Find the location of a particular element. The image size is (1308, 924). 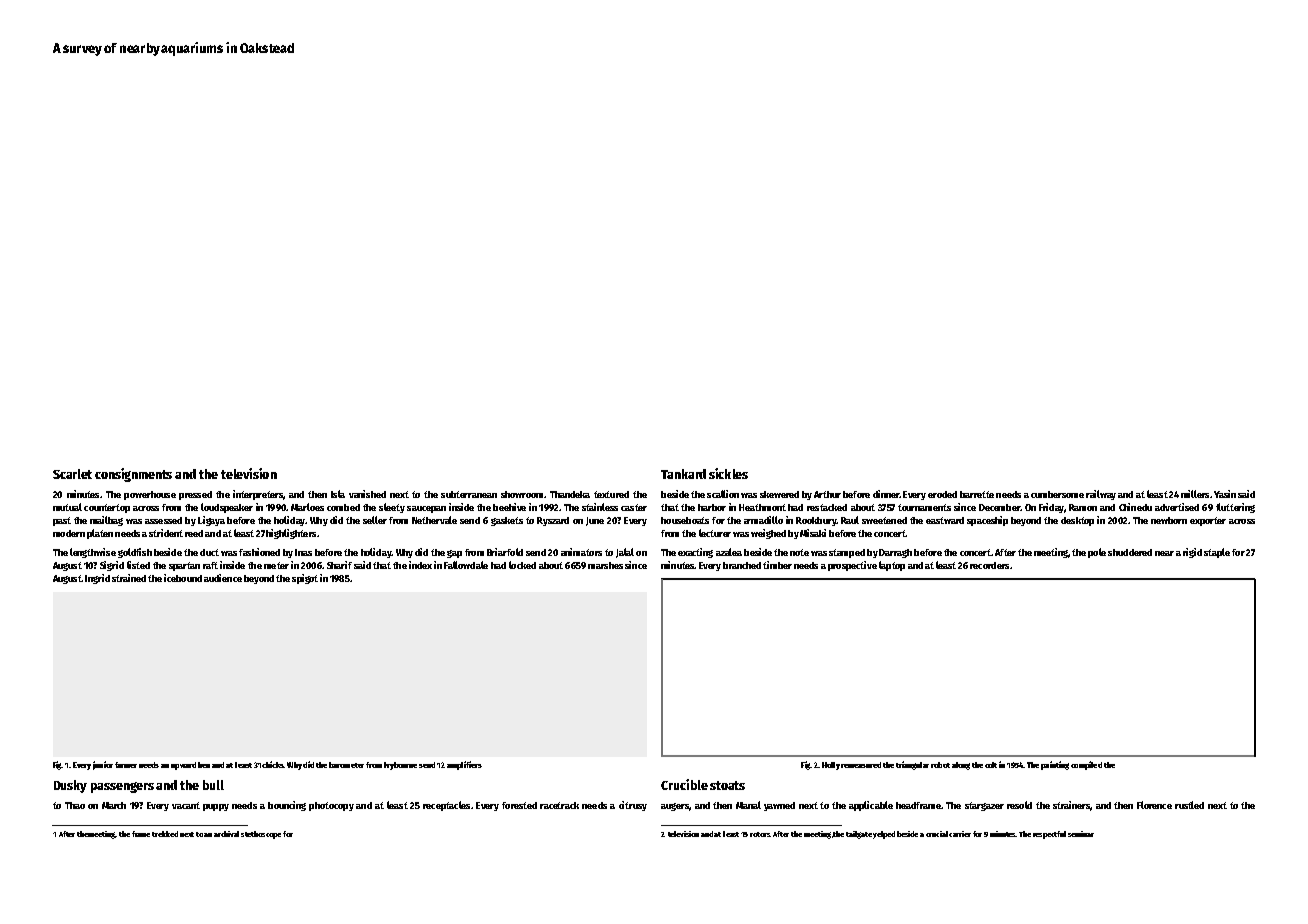

mutual is located at coordinates (67, 507).
